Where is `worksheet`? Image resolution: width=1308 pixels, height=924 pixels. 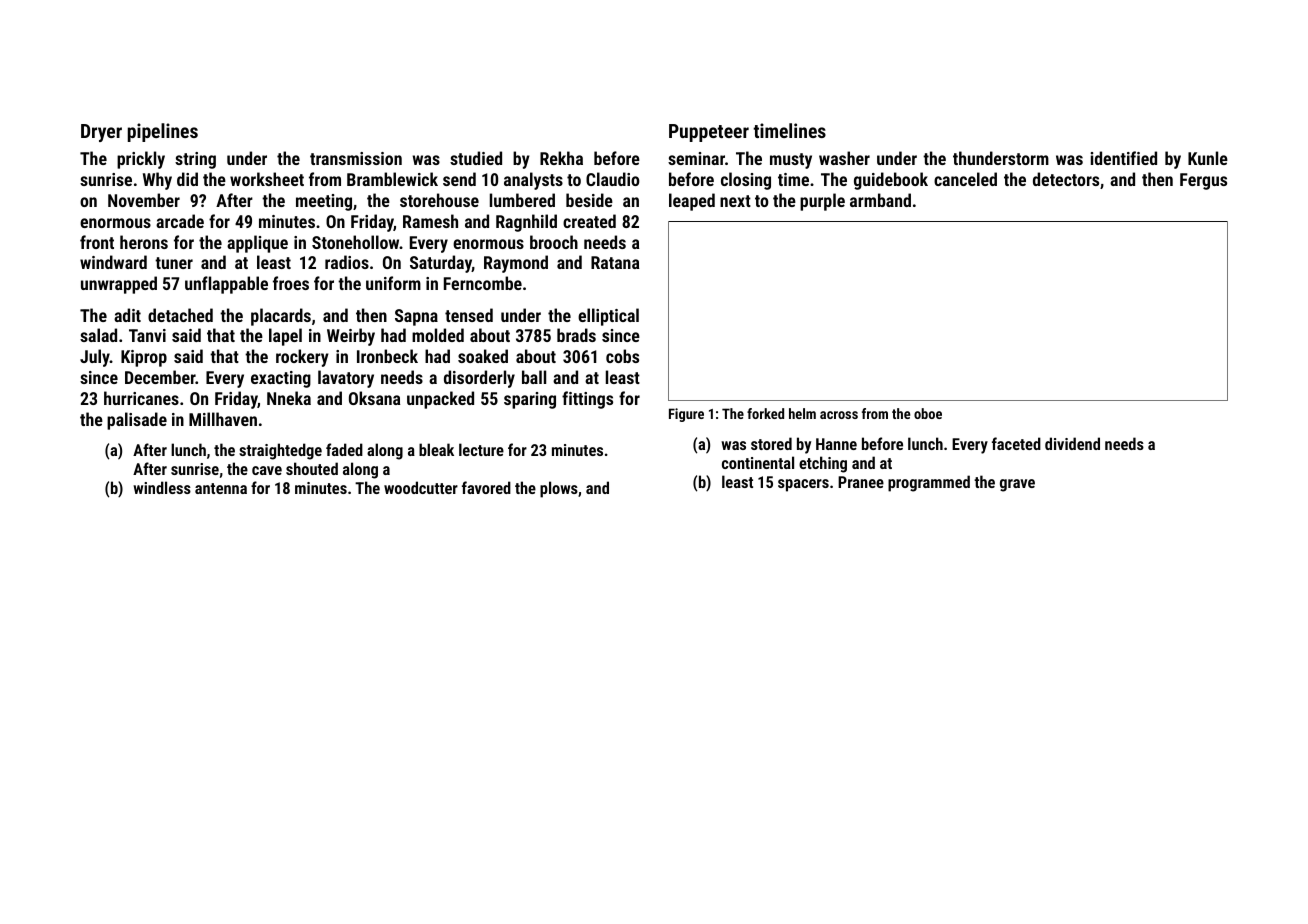
worksheet is located at coordinates (267, 179).
